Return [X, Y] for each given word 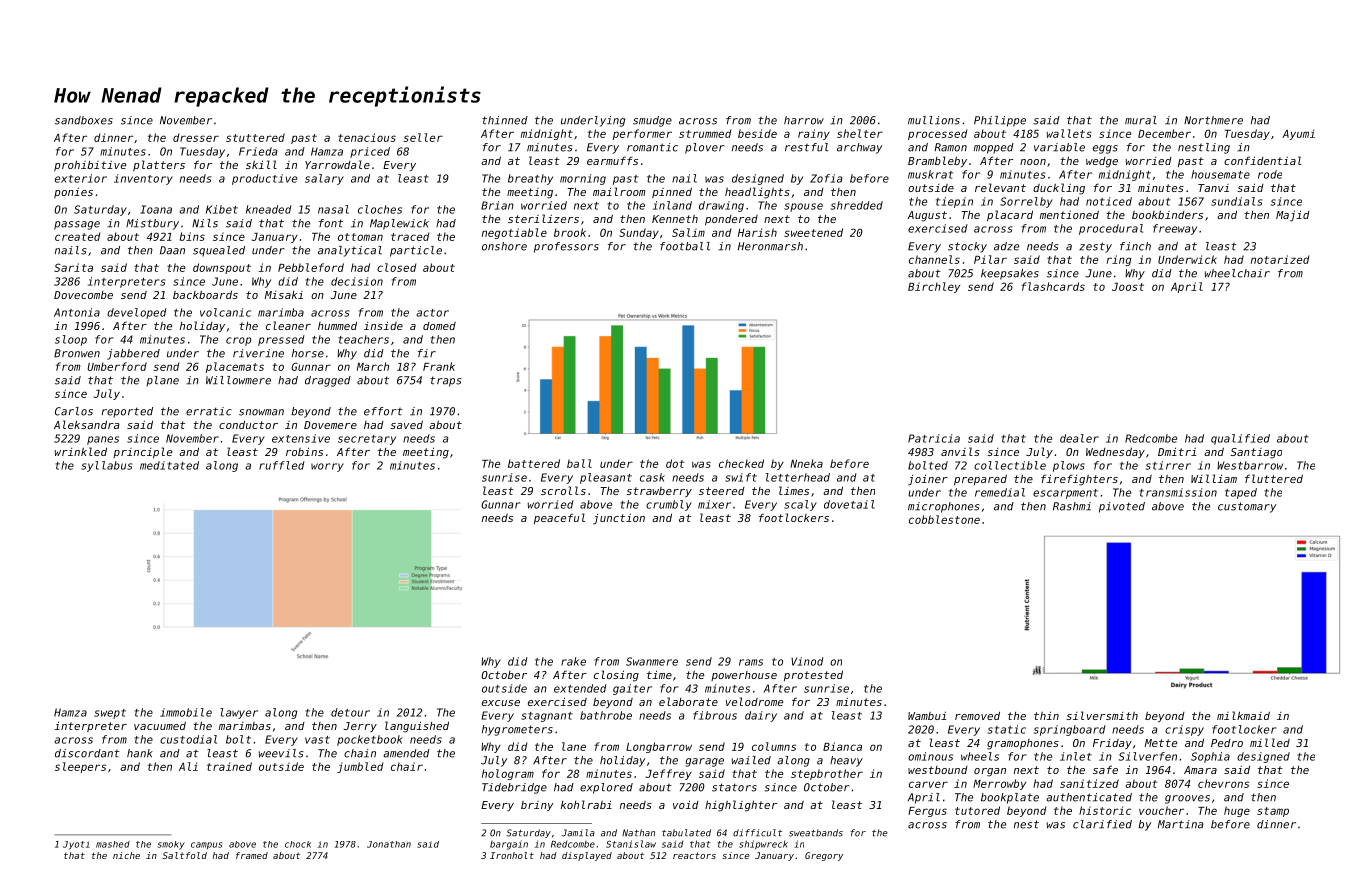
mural [1141, 120]
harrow [804, 120]
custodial [188, 739]
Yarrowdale [337, 164]
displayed [587, 856]
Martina [1180, 824]
